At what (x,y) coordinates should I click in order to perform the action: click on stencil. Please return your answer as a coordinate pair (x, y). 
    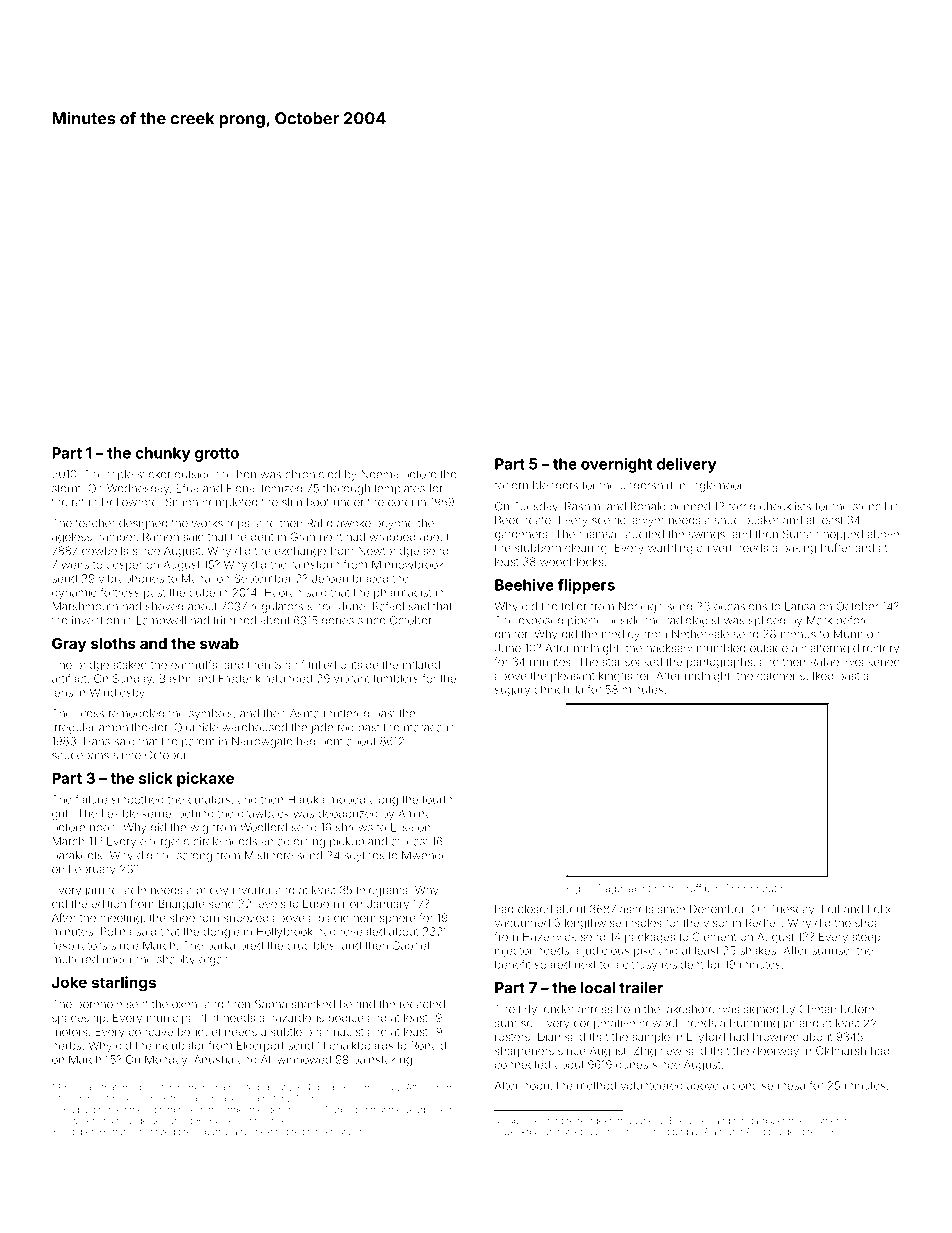
    Looking at the image, I should click on (869, 506).
